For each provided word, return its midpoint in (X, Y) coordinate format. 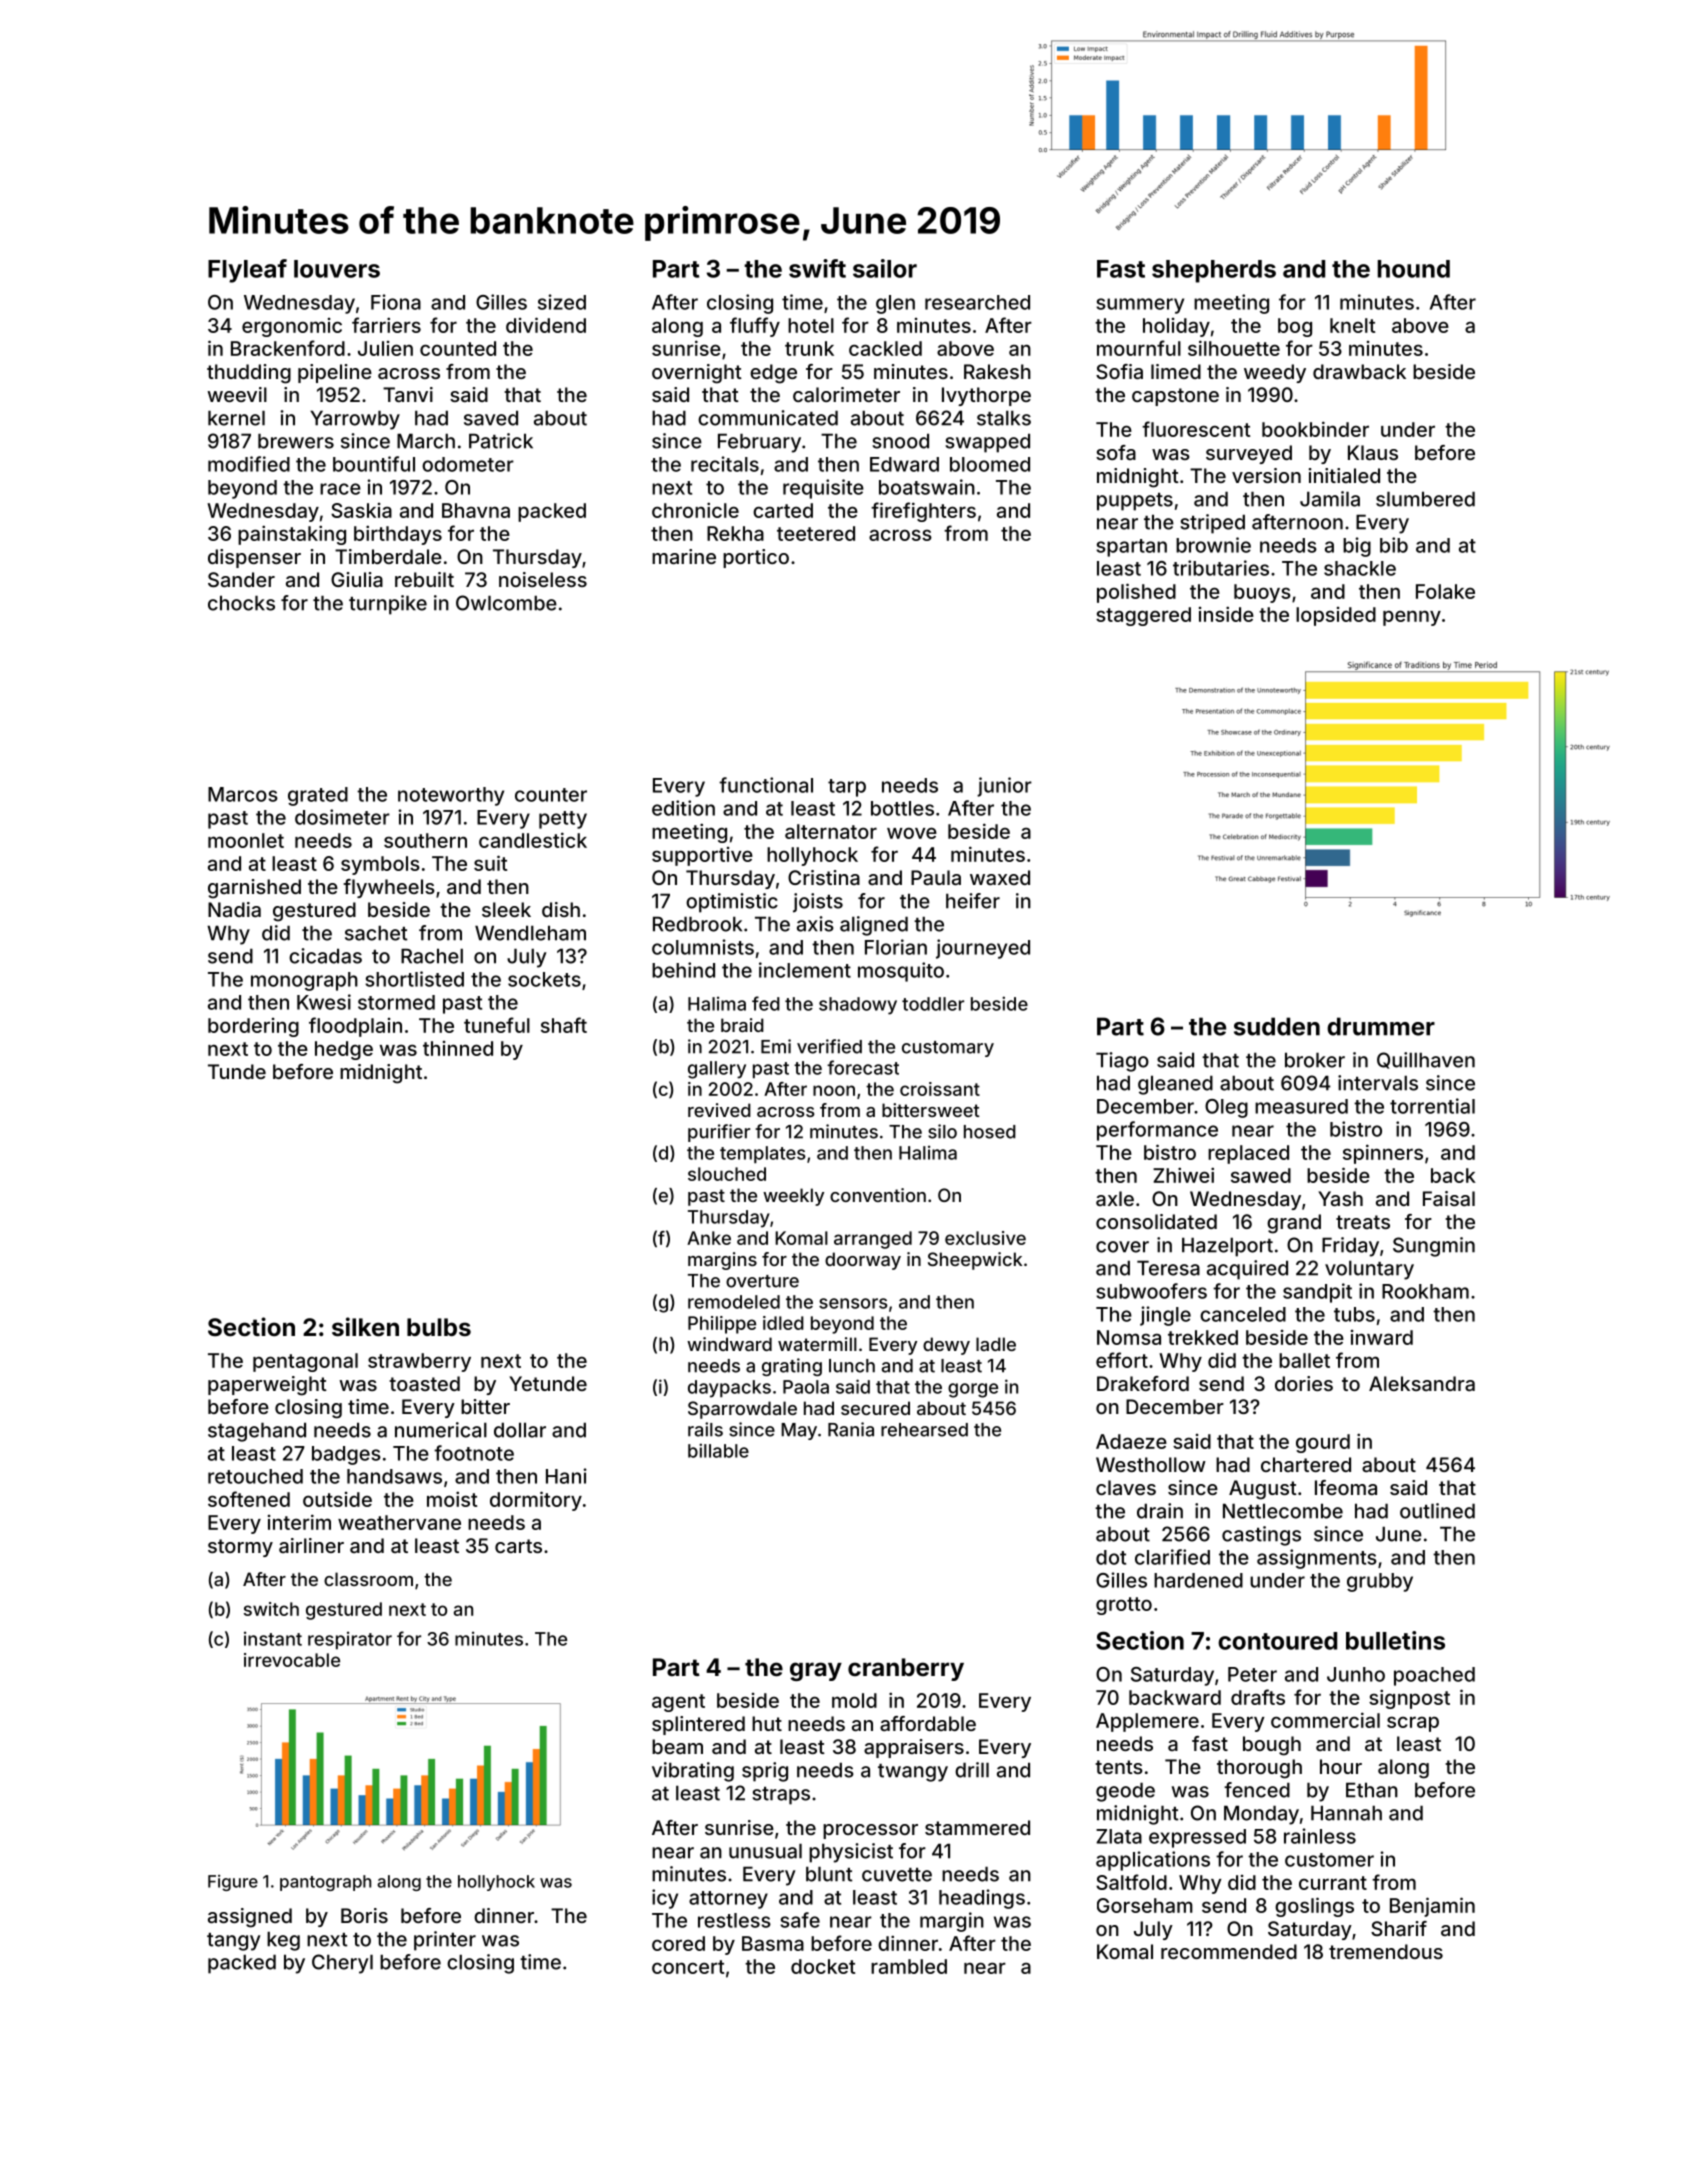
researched (977, 302)
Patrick (501, 441)
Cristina (824, 877)
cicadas (325, 956)
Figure (233, 1883)
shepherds (1214, 271)
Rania (851, 1429)
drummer (1381, 1026)
